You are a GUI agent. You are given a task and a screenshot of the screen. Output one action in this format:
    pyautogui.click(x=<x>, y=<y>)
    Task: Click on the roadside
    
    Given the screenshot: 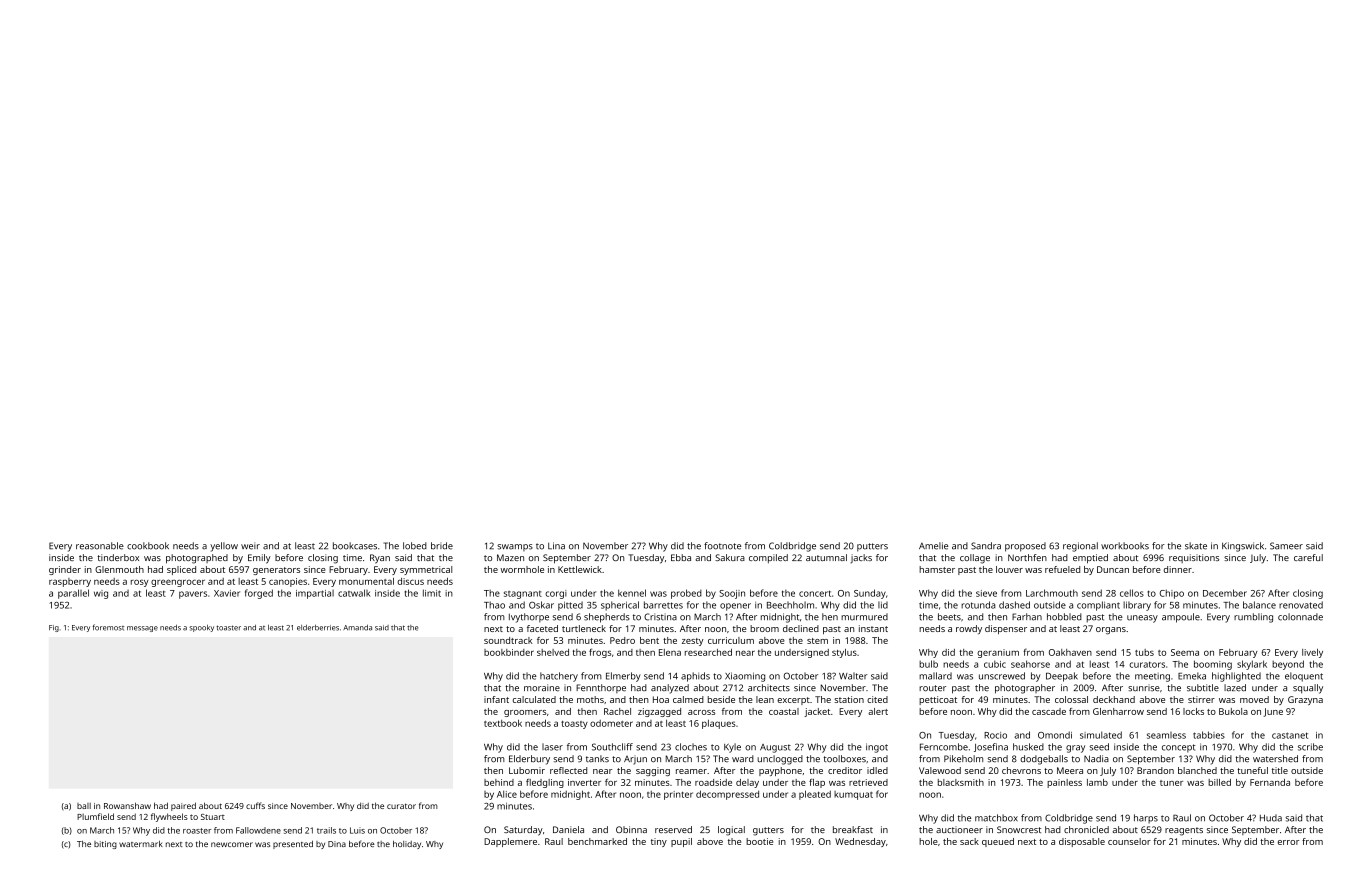 What is the action you would take?
    pyautogui.click(x=713, y=782)
